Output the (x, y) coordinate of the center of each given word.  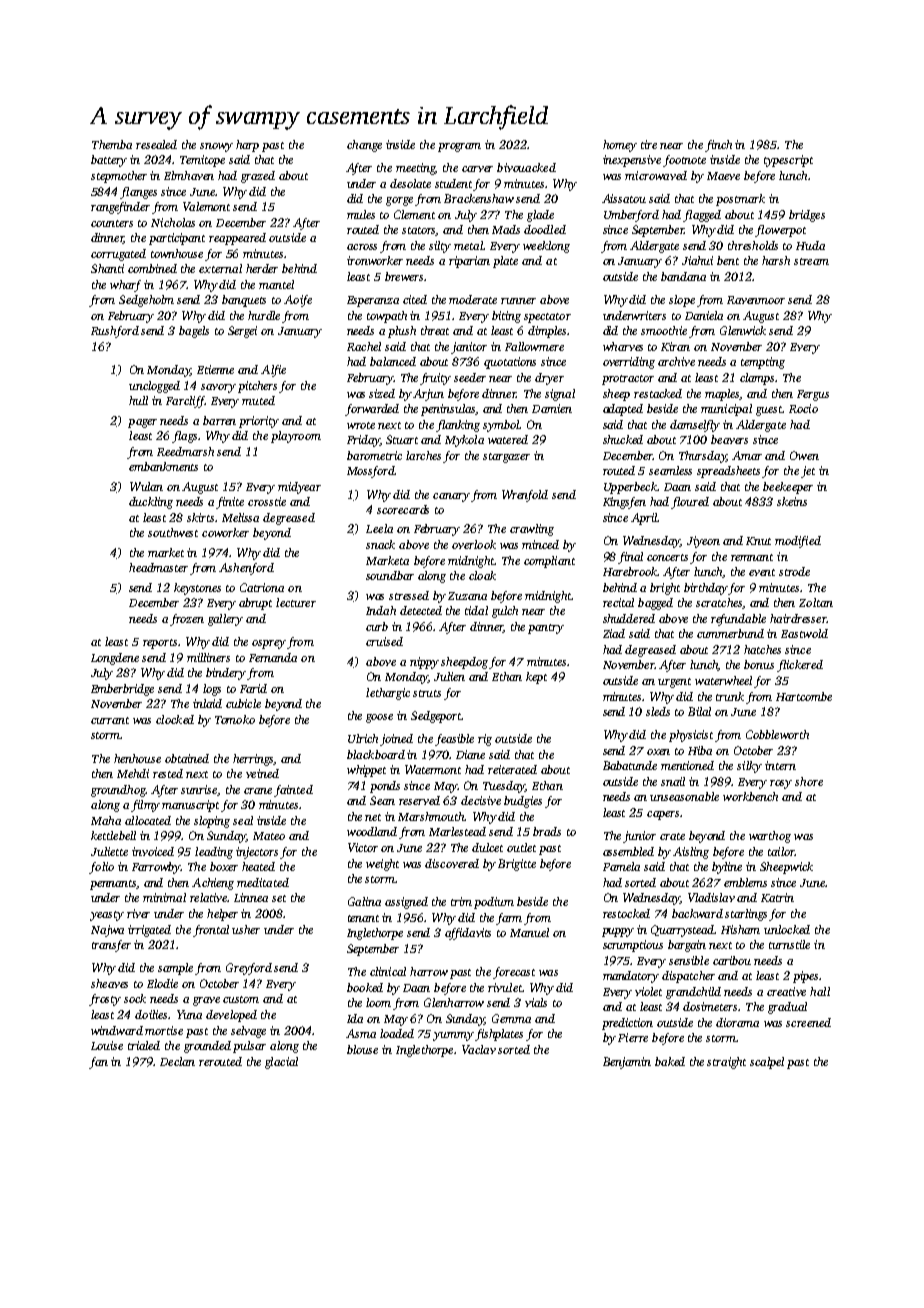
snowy (216, 147)
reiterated (512, 769)
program (459, 147)
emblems (745, 882)
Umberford (631, 216)
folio (101, 868)
